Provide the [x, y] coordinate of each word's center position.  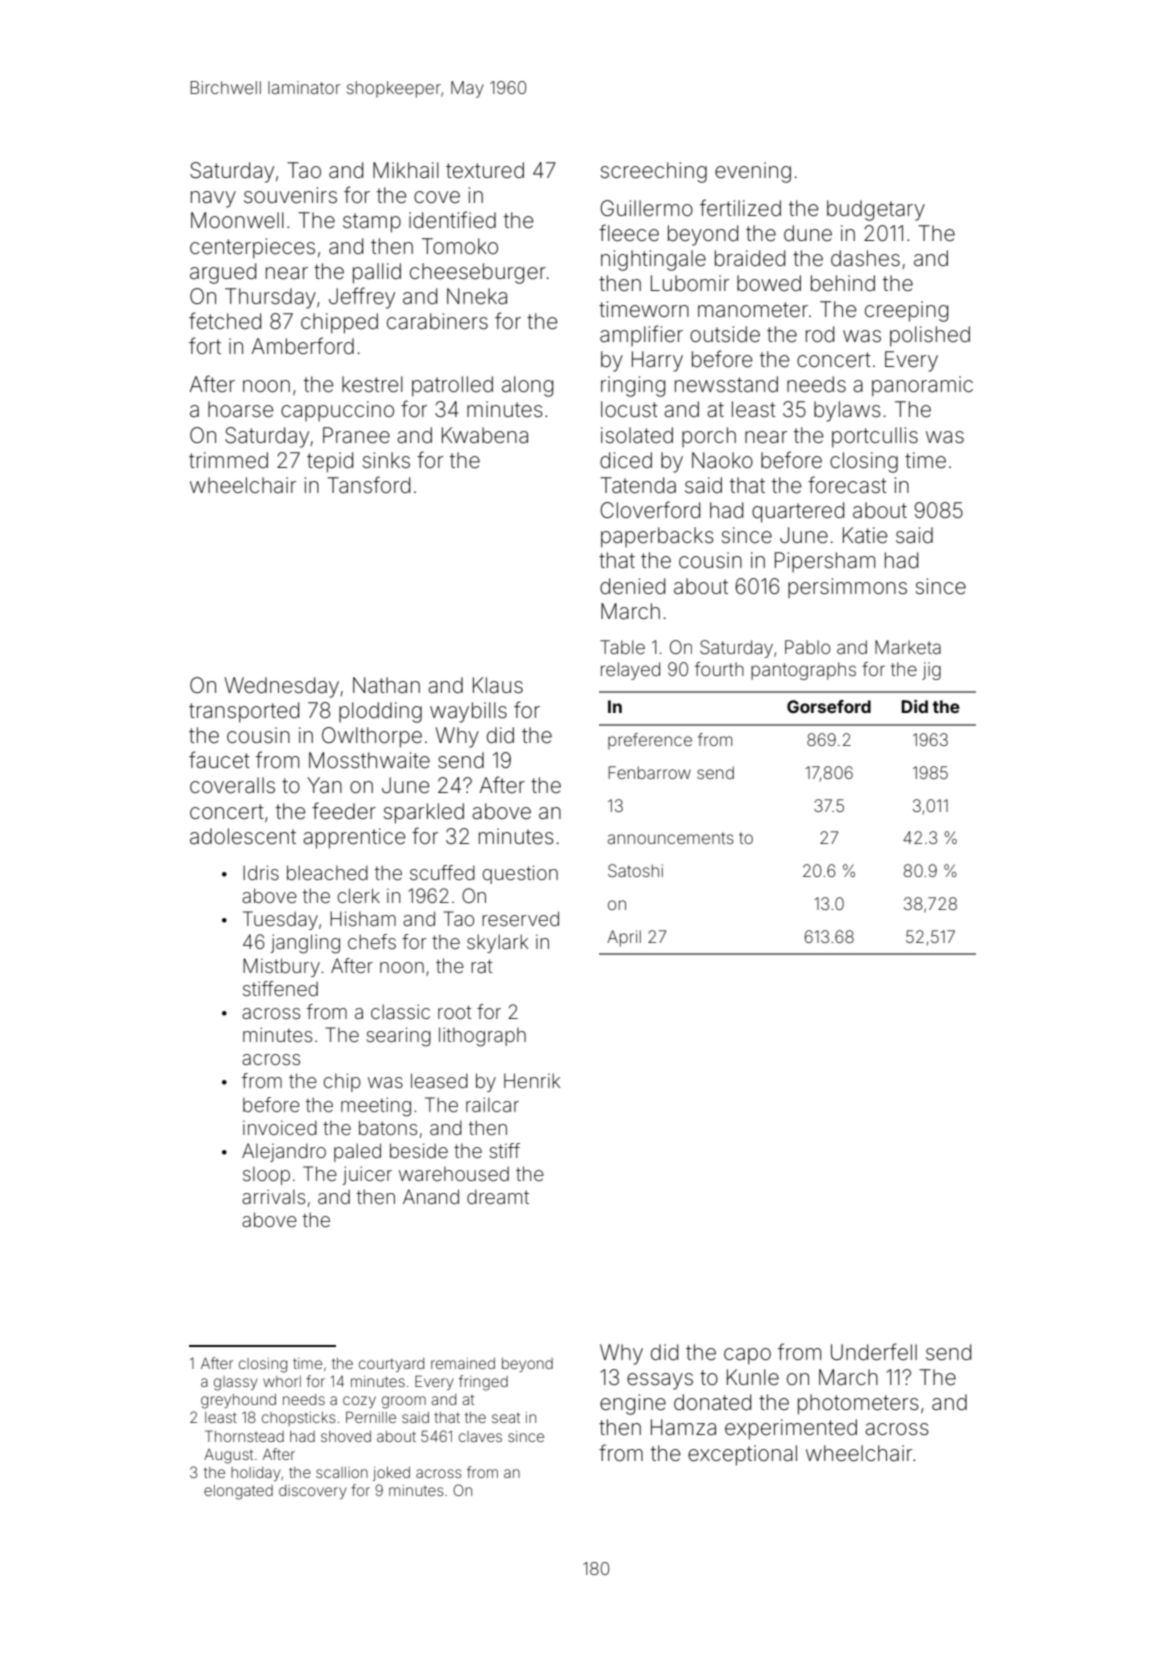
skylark [497, 943]
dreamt [498, 1196]
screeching [654, 172]
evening [753, 172]
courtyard [391, 1365]
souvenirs [290, 195]
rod [820, 334]
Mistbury [281, 967]
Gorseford [829, 706]
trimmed [228, 460]
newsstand [726, 384]
